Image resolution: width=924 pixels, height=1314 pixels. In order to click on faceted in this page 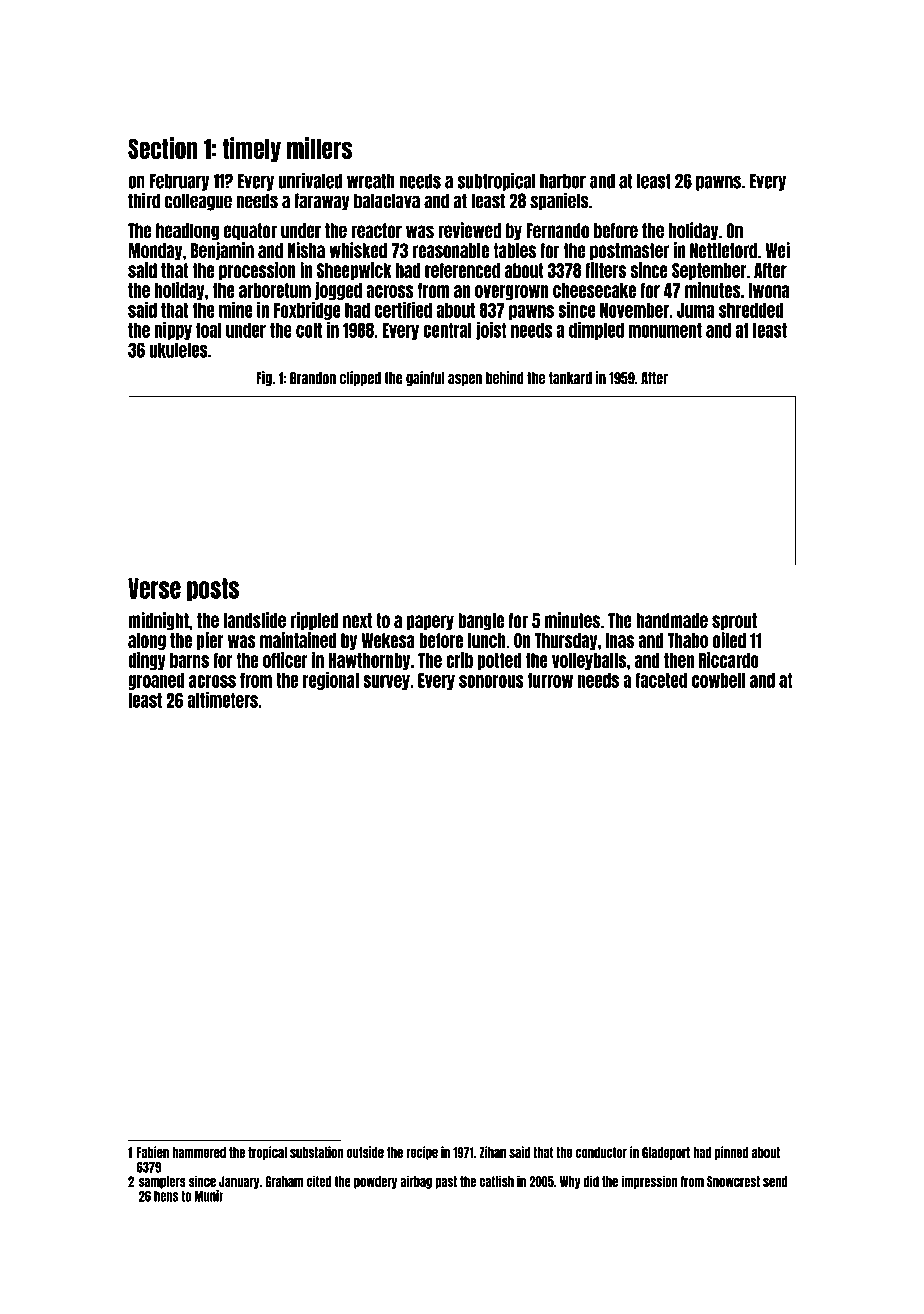, I will do `click(661, 680)`.
